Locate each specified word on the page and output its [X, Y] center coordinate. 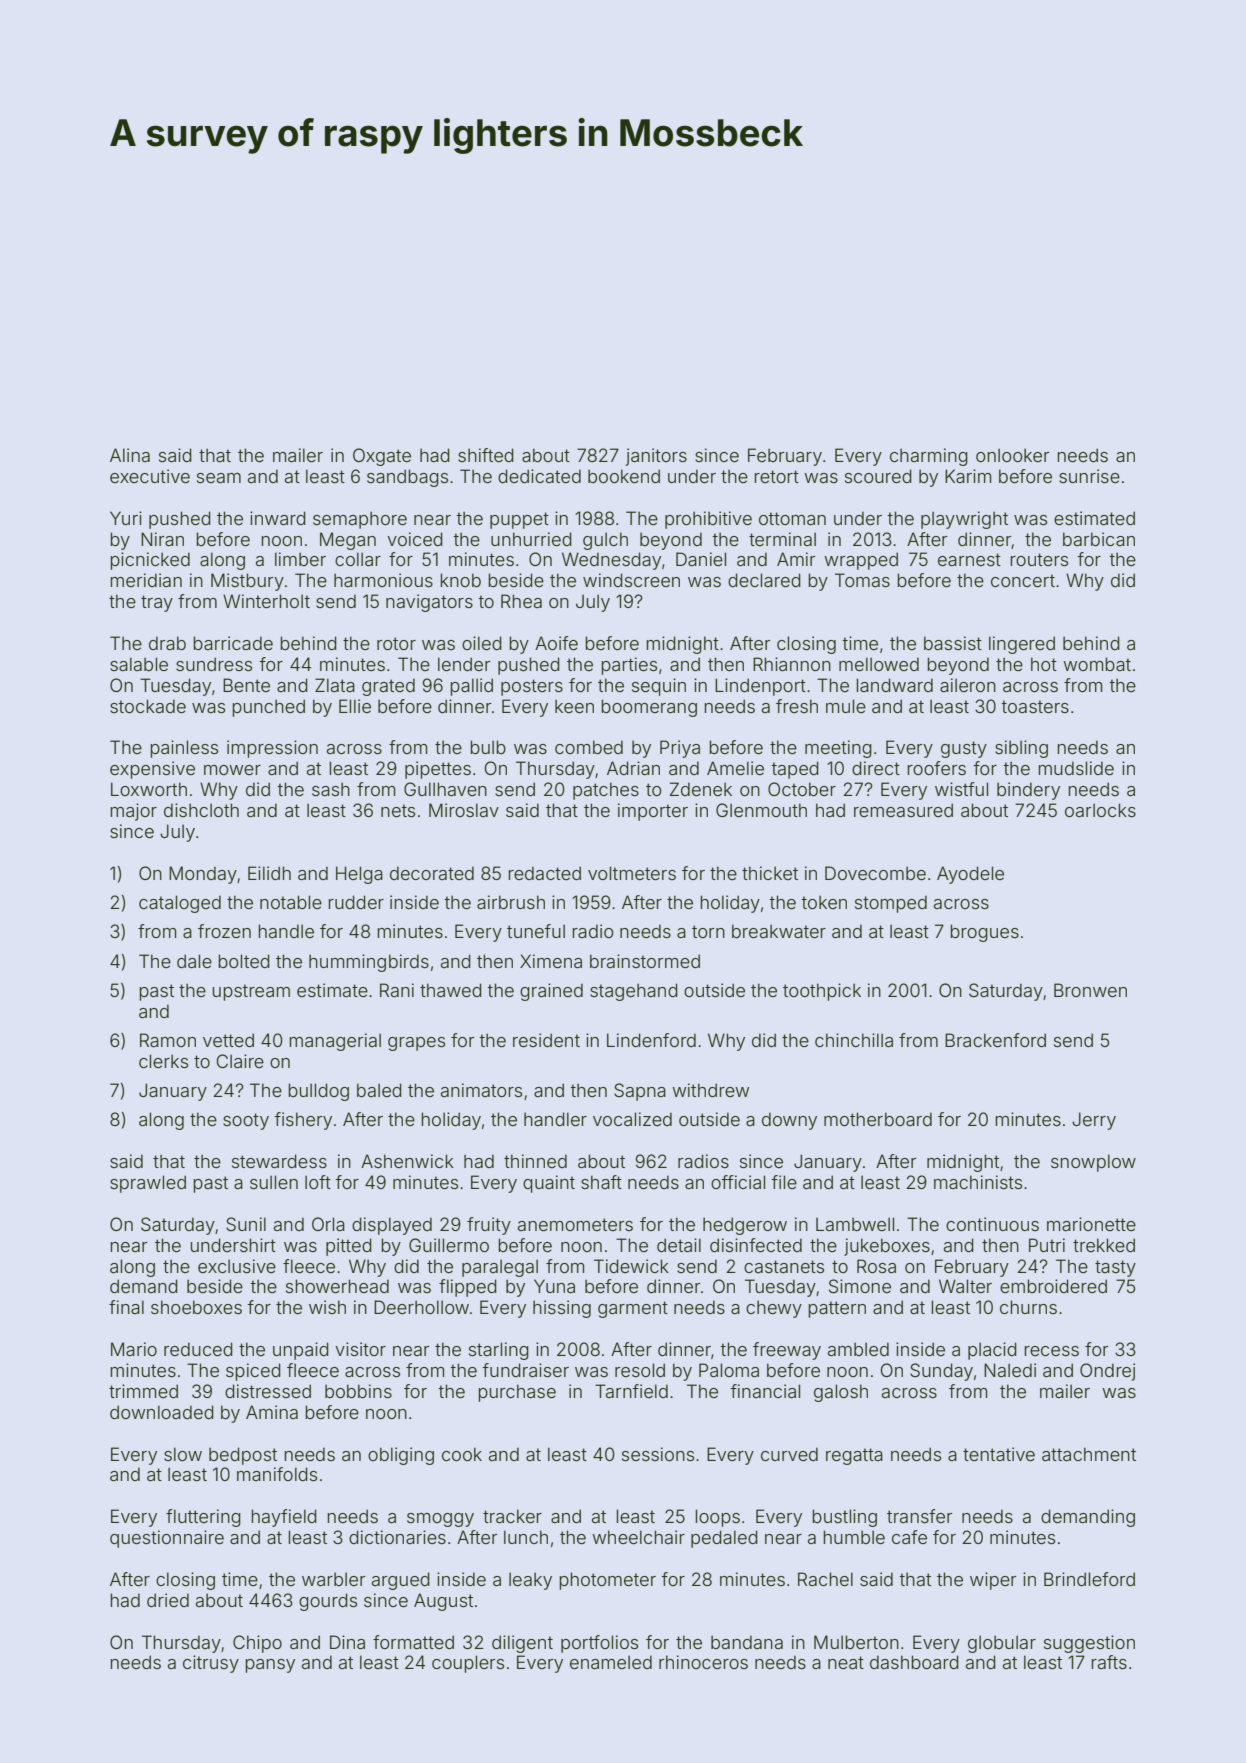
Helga [359, 875]
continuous [992, 1224]
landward [895, 685]
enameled [611, 1662]
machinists [978, 1182]
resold [640, 1370]
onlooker [1012, 455]
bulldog [319, 1092]
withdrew [710, 1090]
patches [606, 791]
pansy [270, 1666]
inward [278, 518]
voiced [415, 539]
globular [1002, 1644]
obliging [401, 1456]
